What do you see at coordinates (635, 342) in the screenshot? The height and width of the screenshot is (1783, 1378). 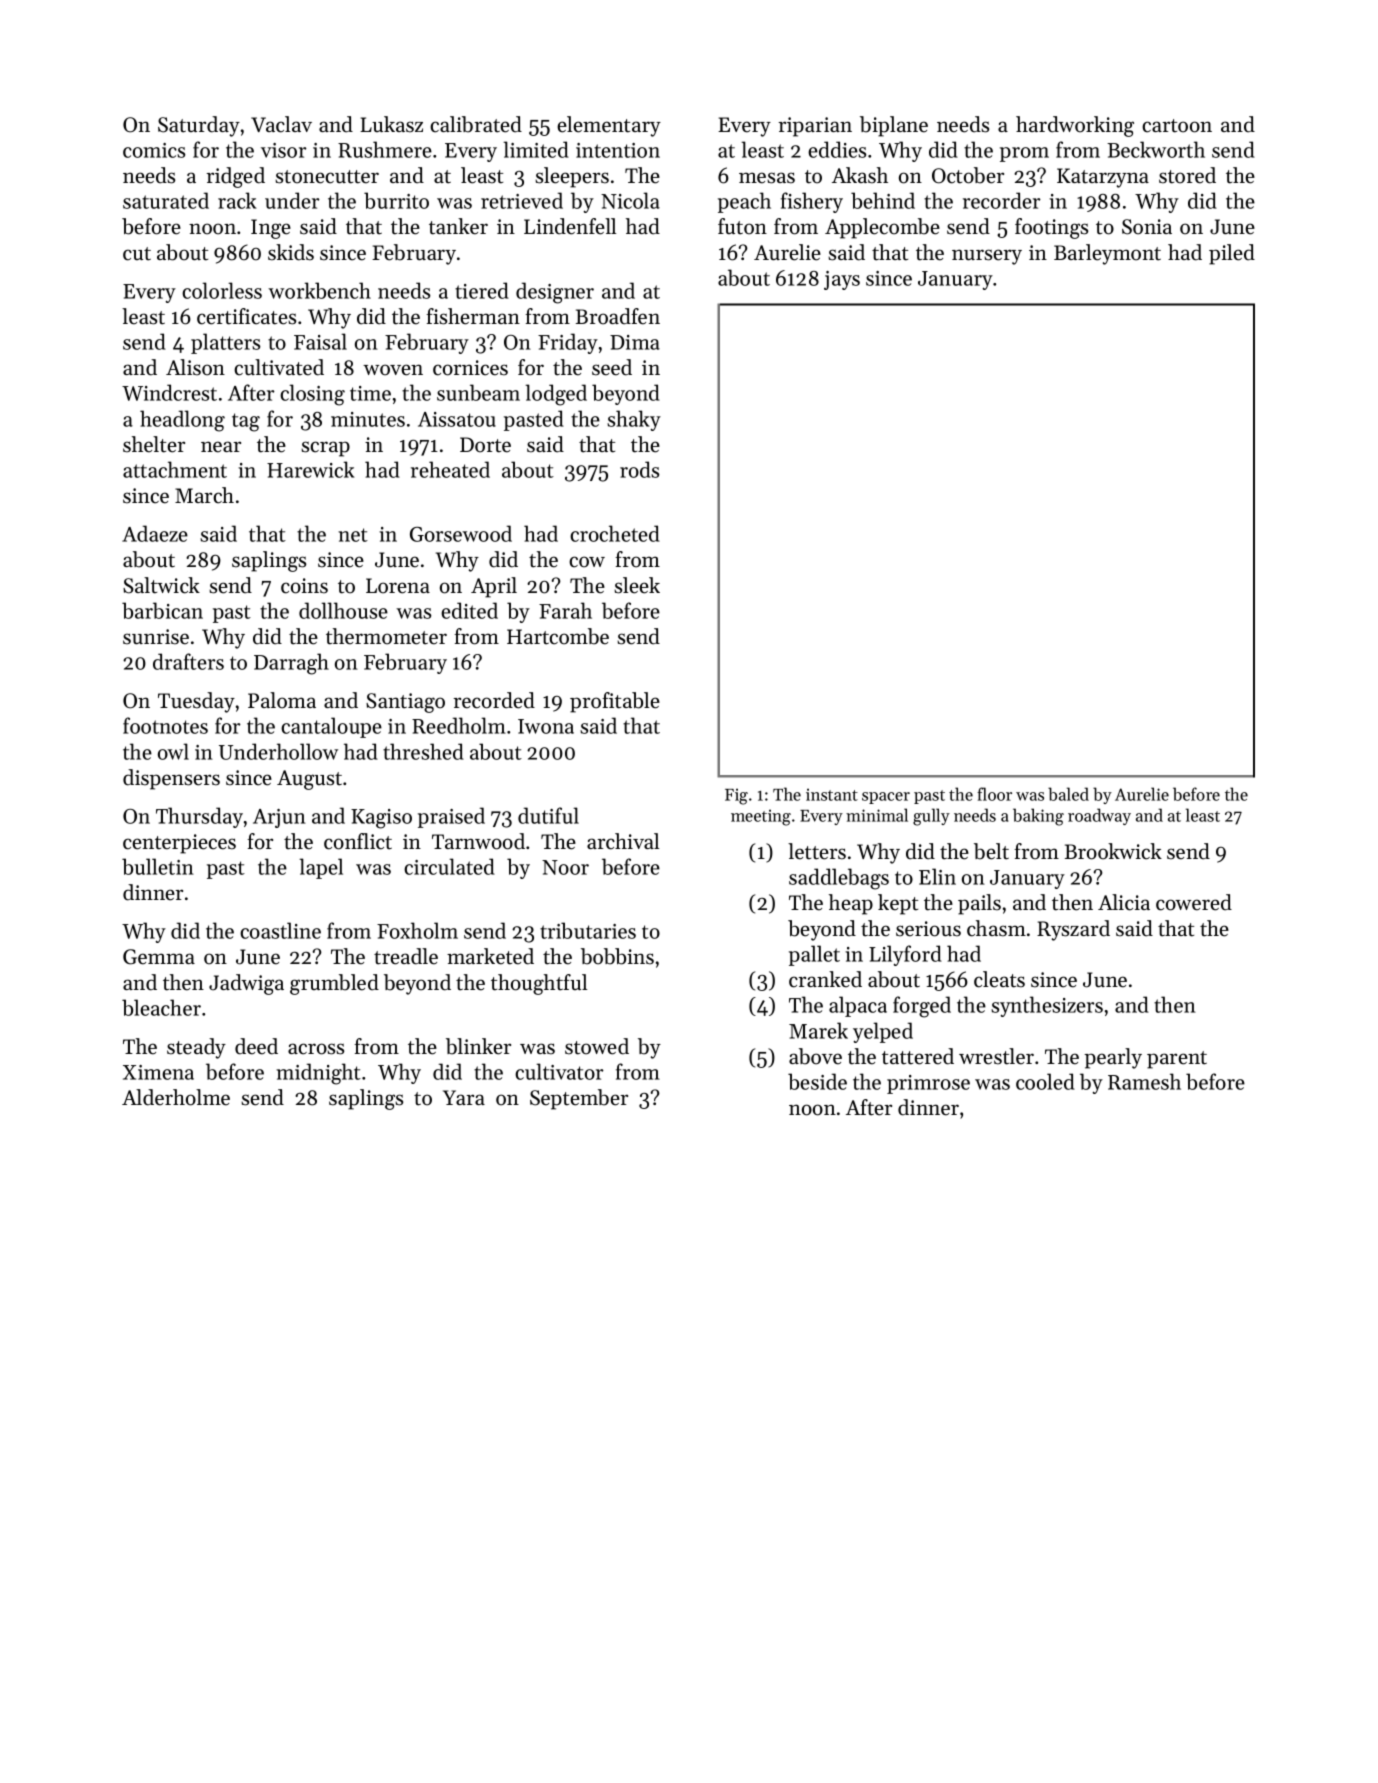 I see `Dima` at bounding box center [635, 342].
